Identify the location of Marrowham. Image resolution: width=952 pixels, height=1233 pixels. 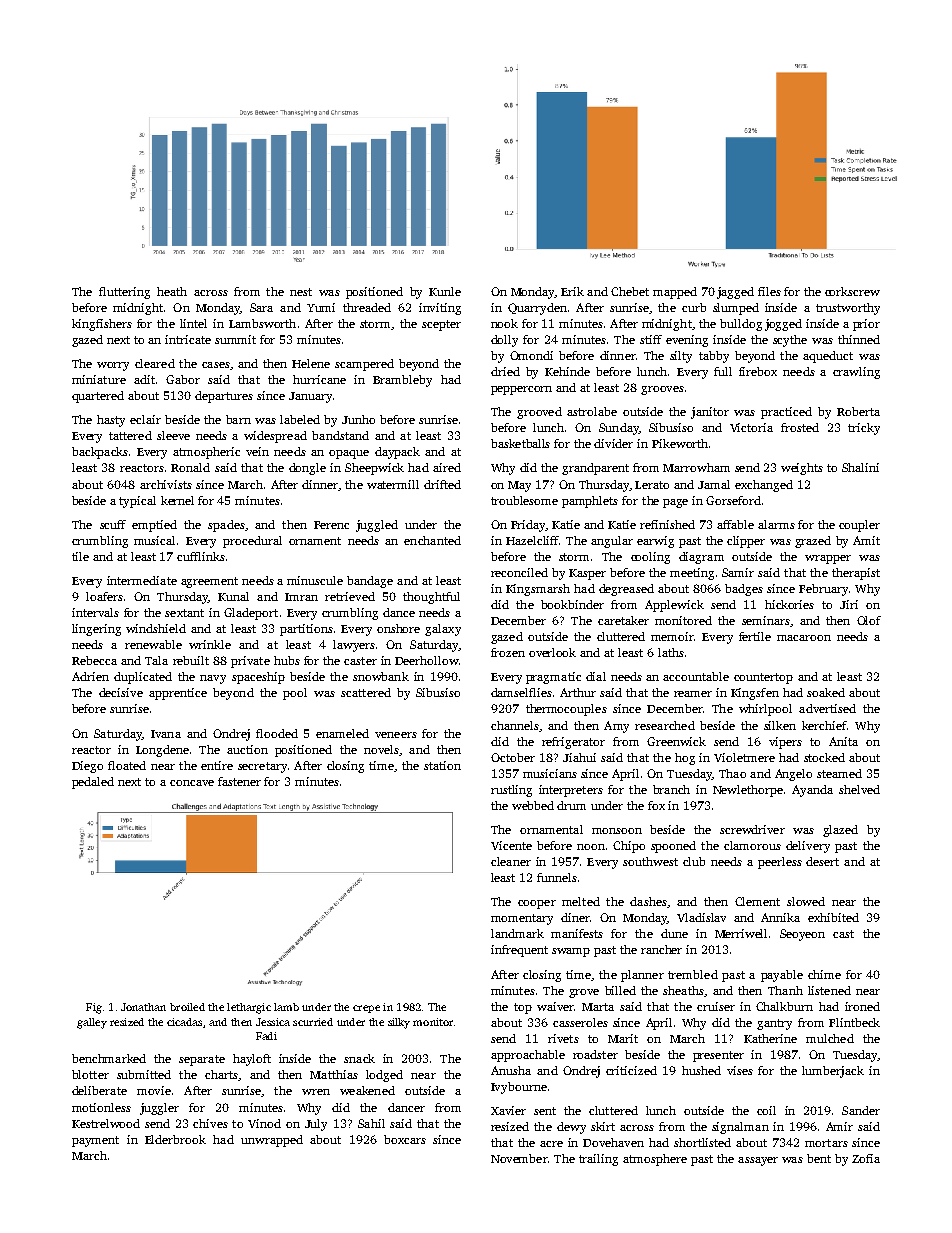
(696, 467).
